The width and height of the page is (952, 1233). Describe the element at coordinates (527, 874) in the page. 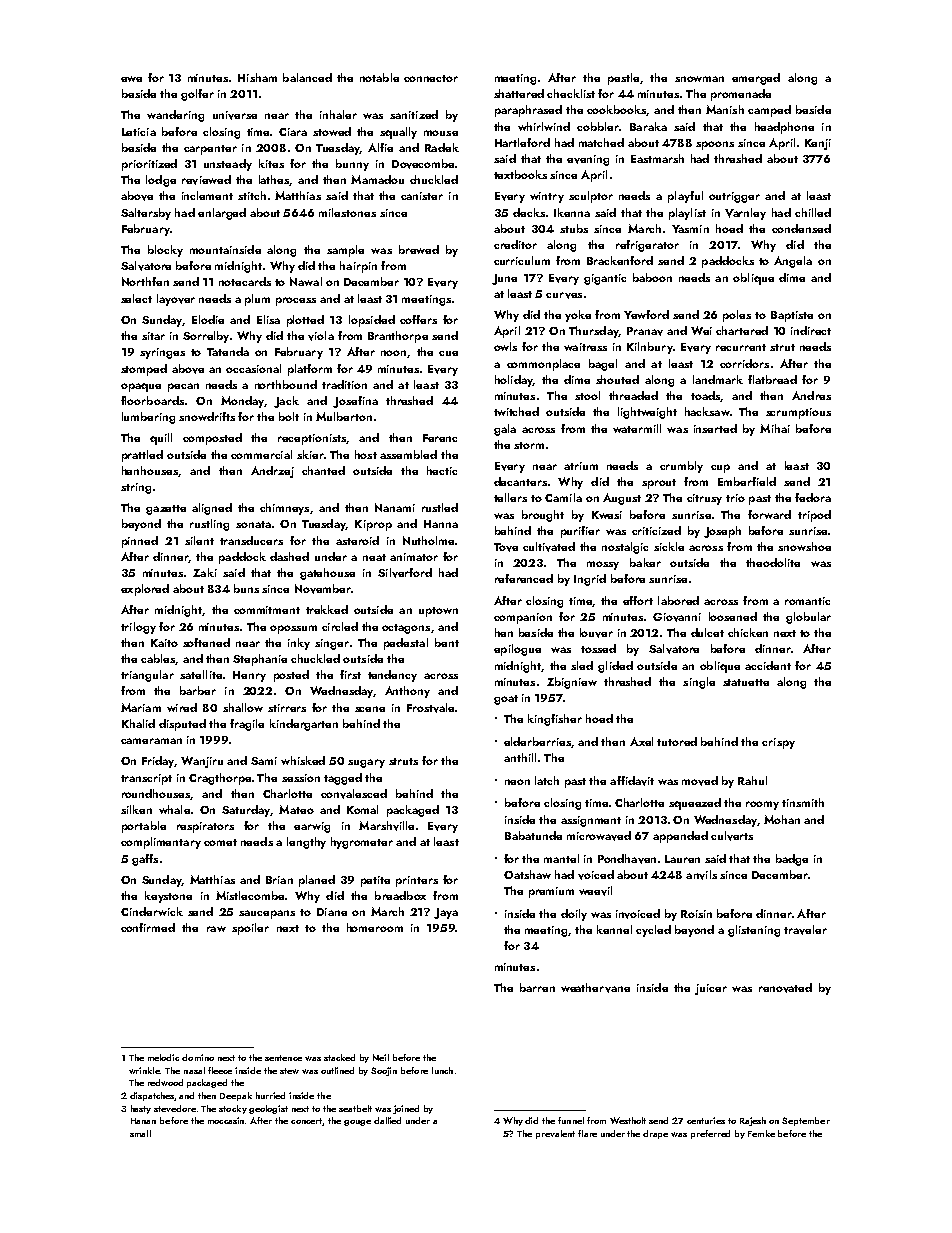

I see `Oatshaw` at that location.
